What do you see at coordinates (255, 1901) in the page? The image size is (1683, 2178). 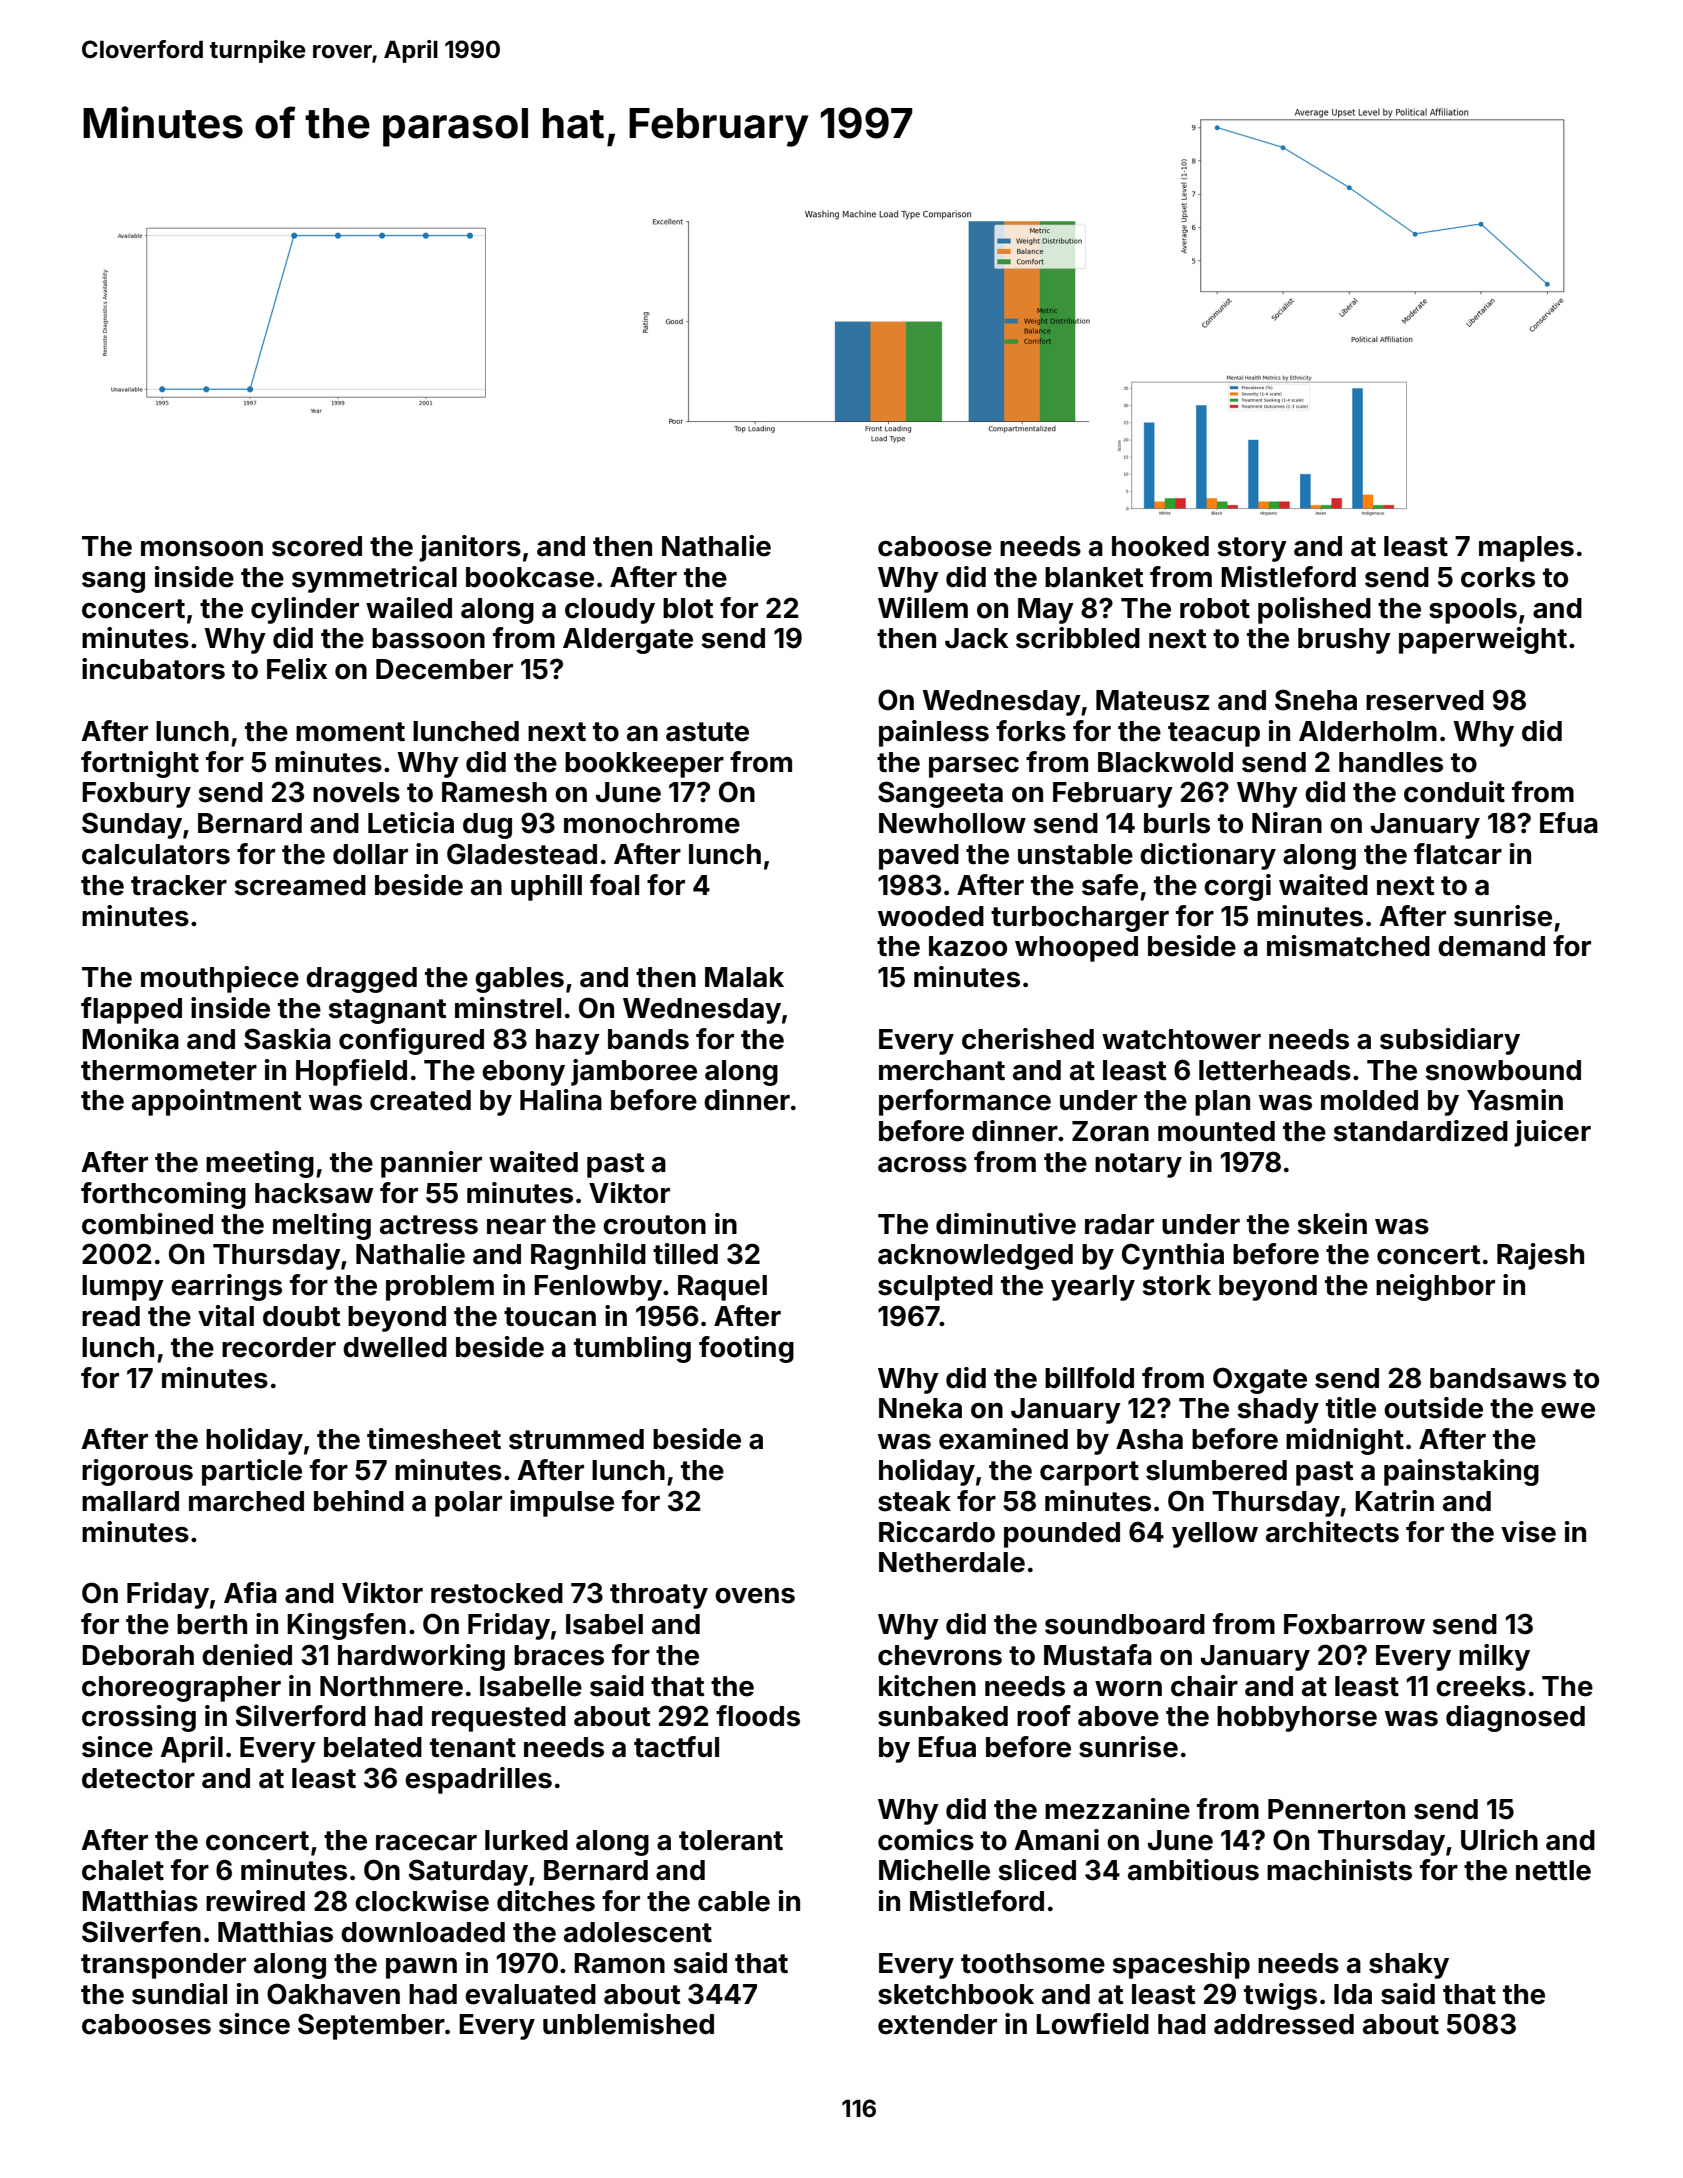 I see `rewired` at bounding box center [255, 1901].
